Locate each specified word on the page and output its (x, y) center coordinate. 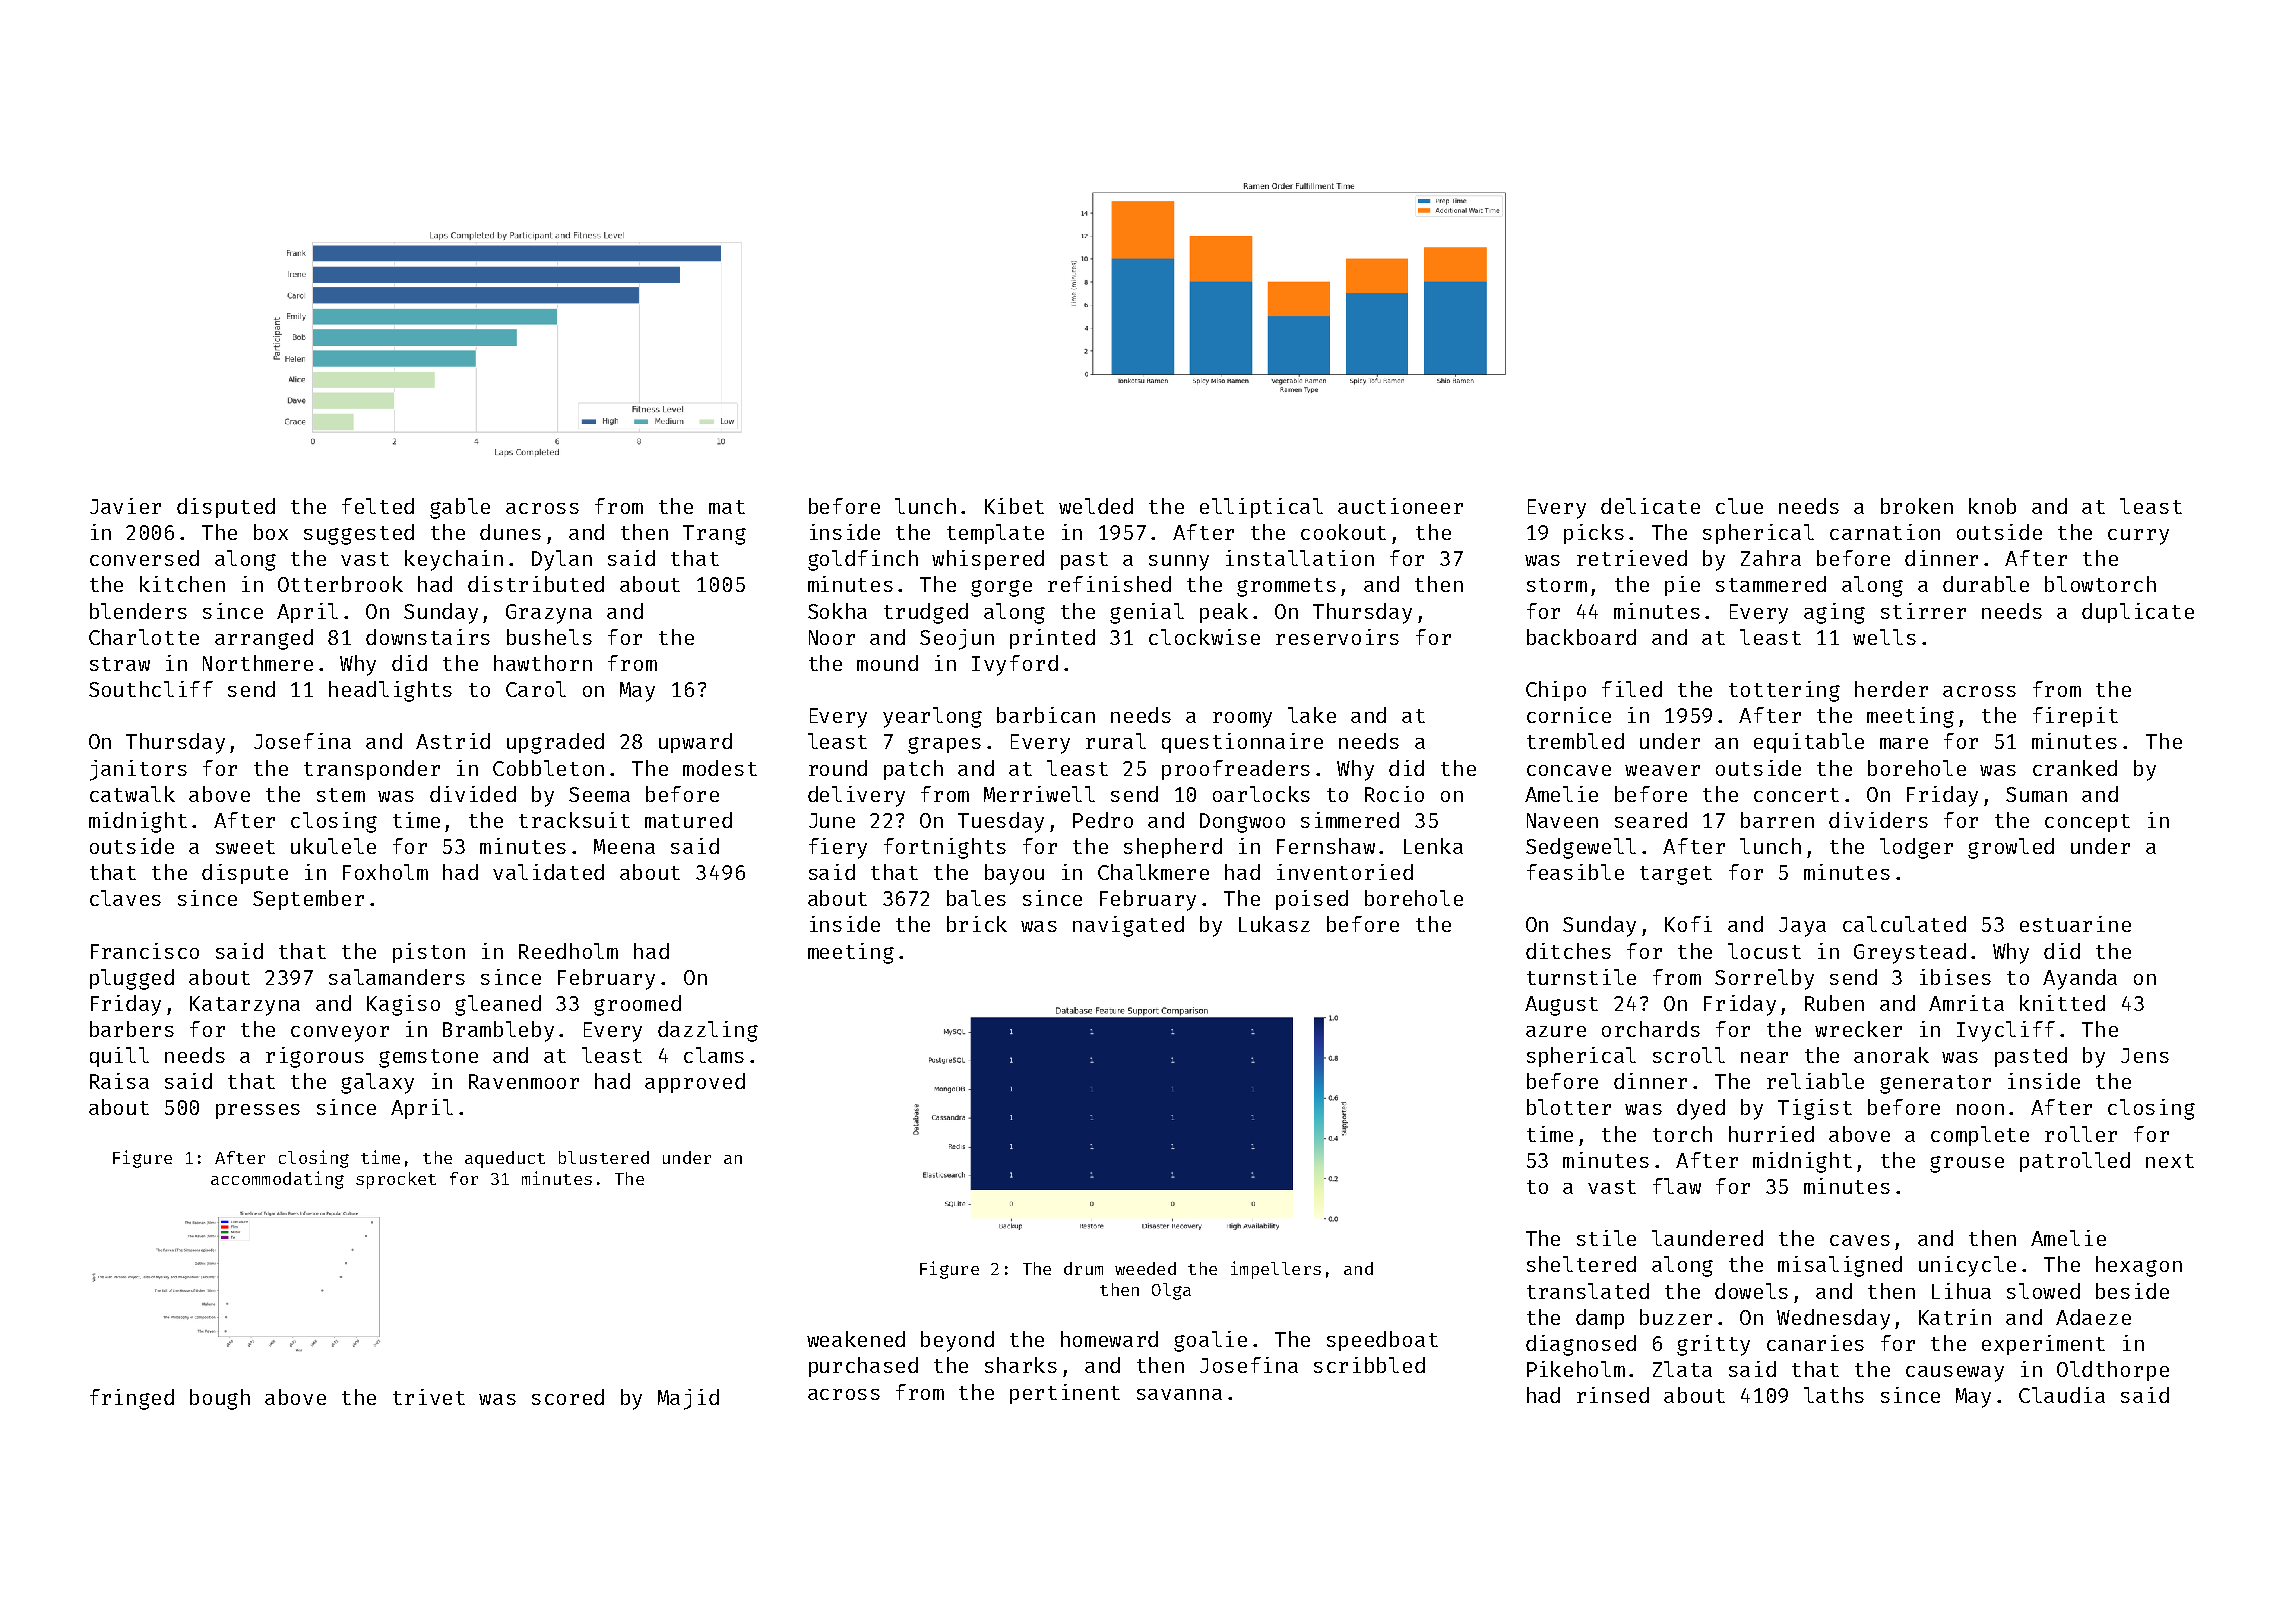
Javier (125, 506)
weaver (1662, 770)
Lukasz (1274, 924)
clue (1739, 506)
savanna (1179, 1394)
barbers (132, 1029)
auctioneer (1400, 506)
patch (913, 770)
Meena (624, 846)
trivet (429, 1397)
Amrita (1966, 1003)
